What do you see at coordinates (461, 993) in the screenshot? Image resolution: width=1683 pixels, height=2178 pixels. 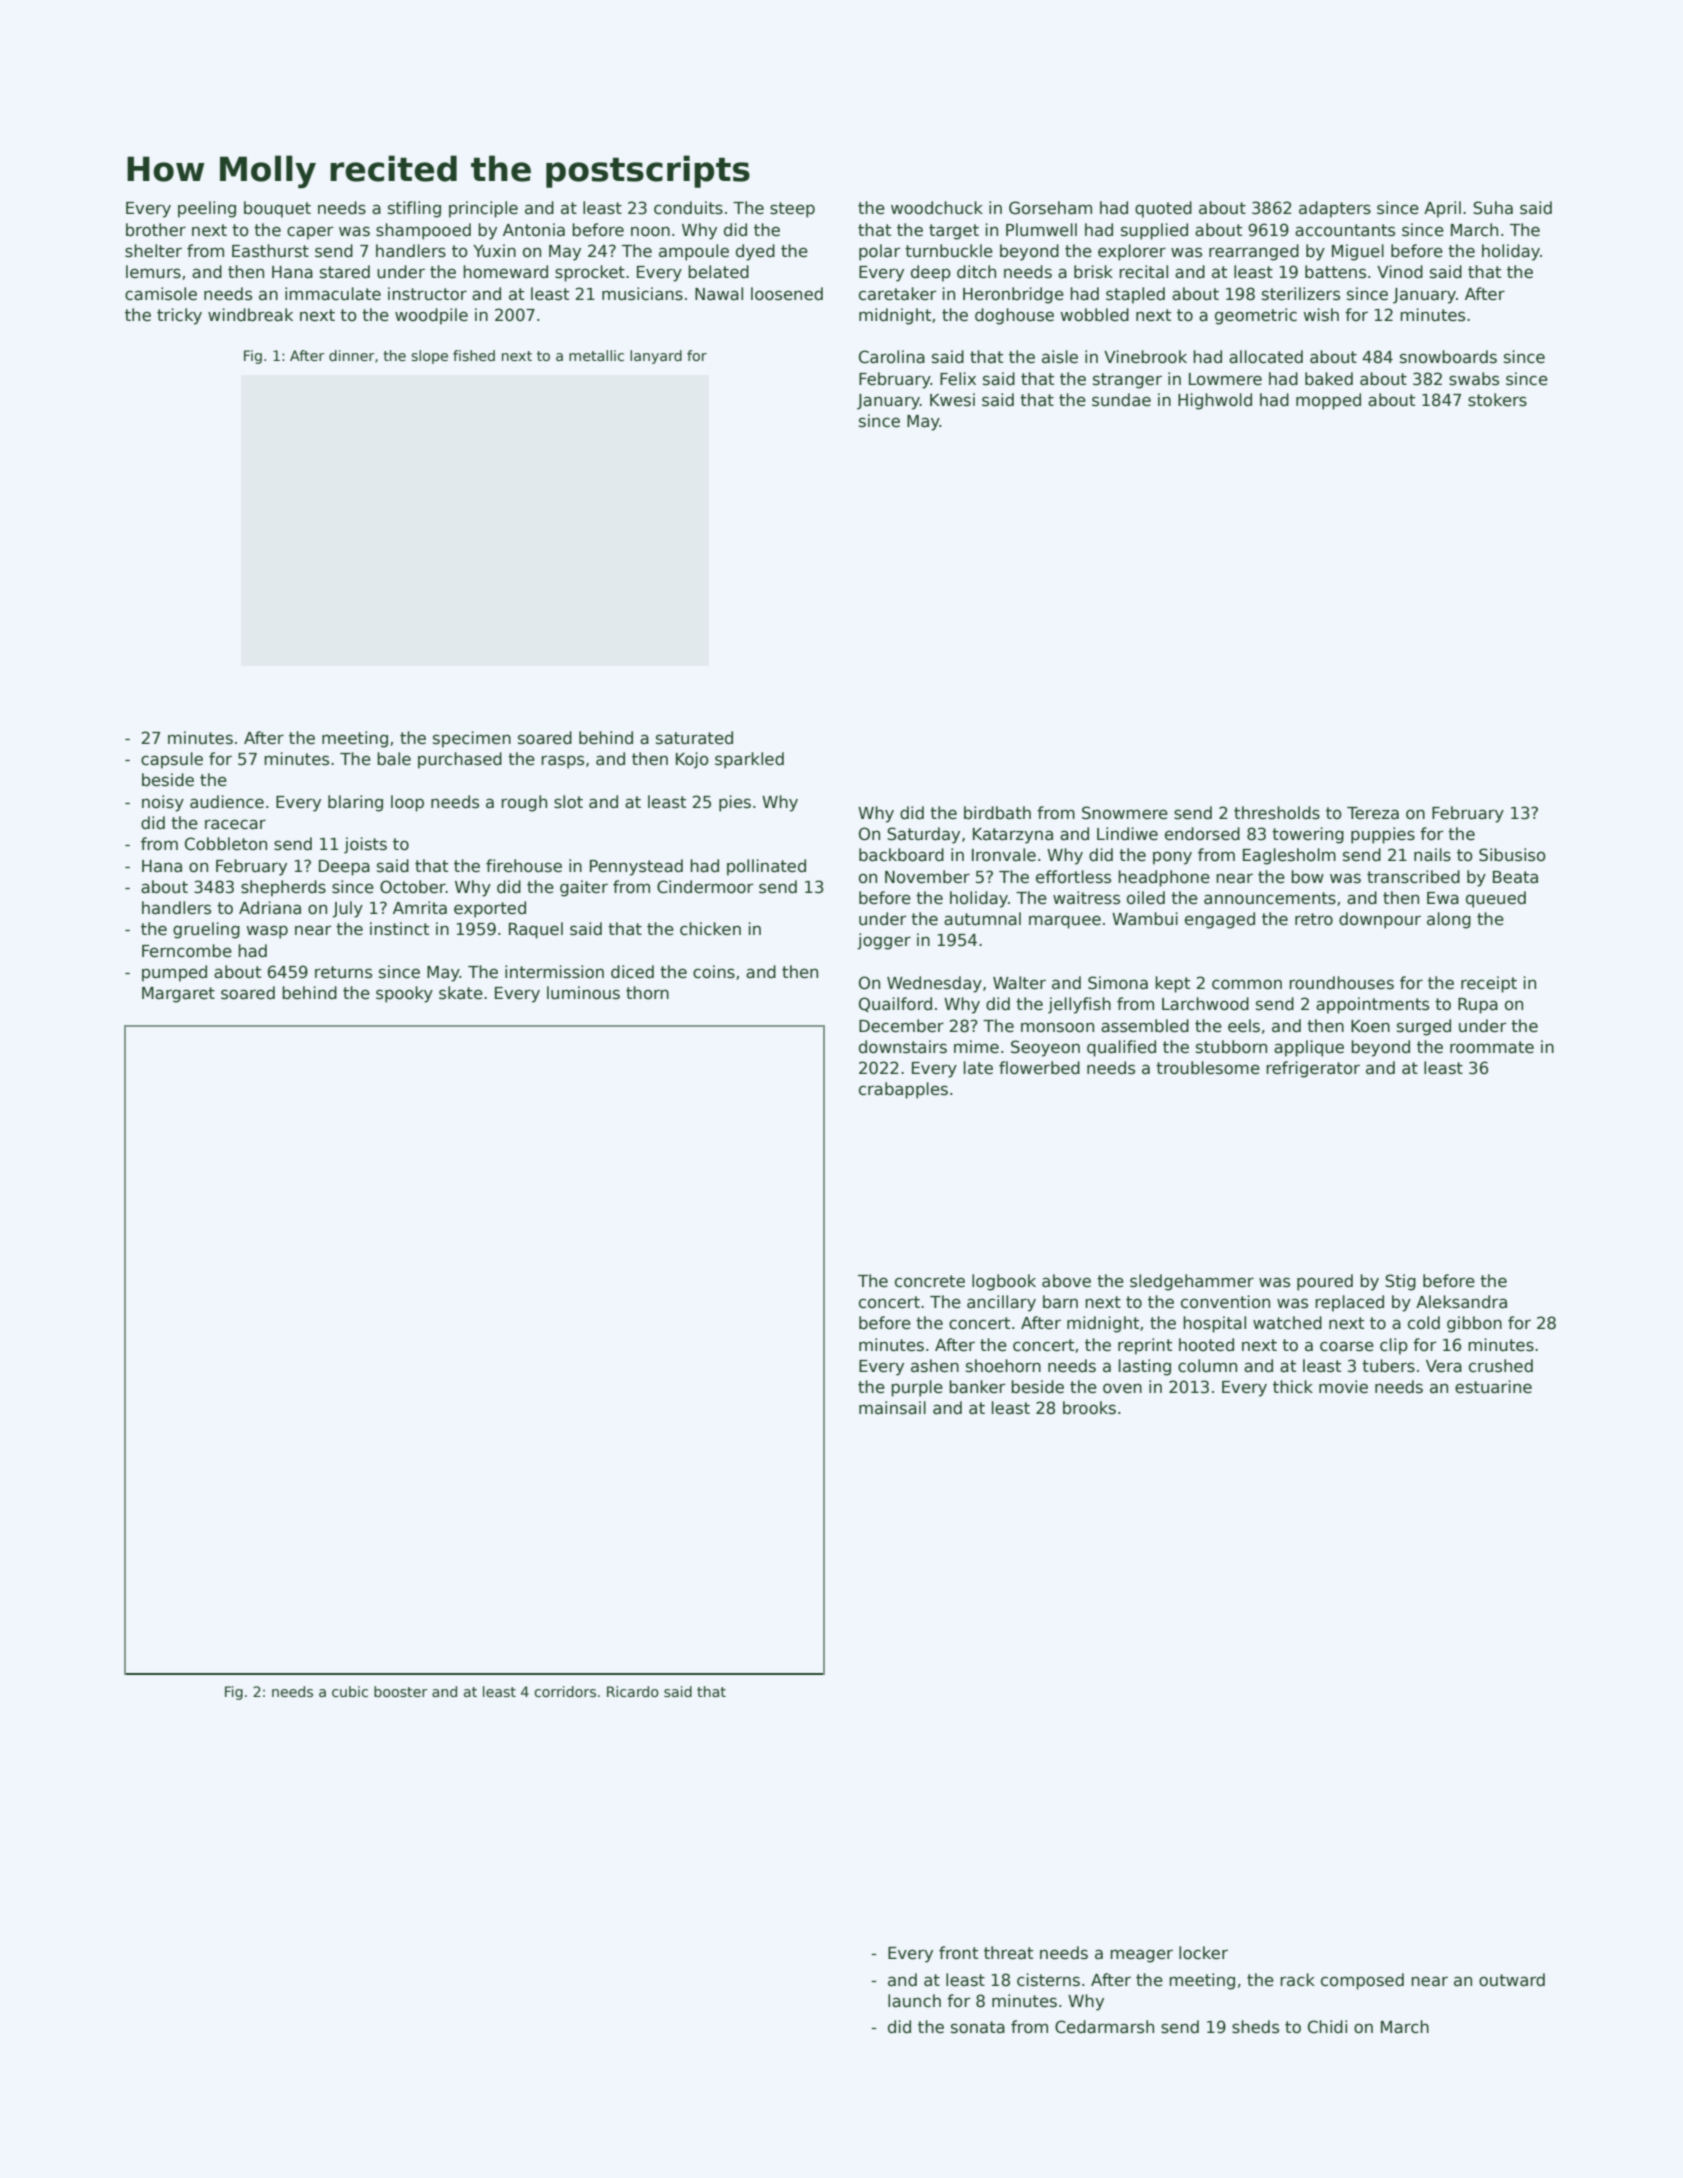 I see `skate` at bounding box center [461, 993].
